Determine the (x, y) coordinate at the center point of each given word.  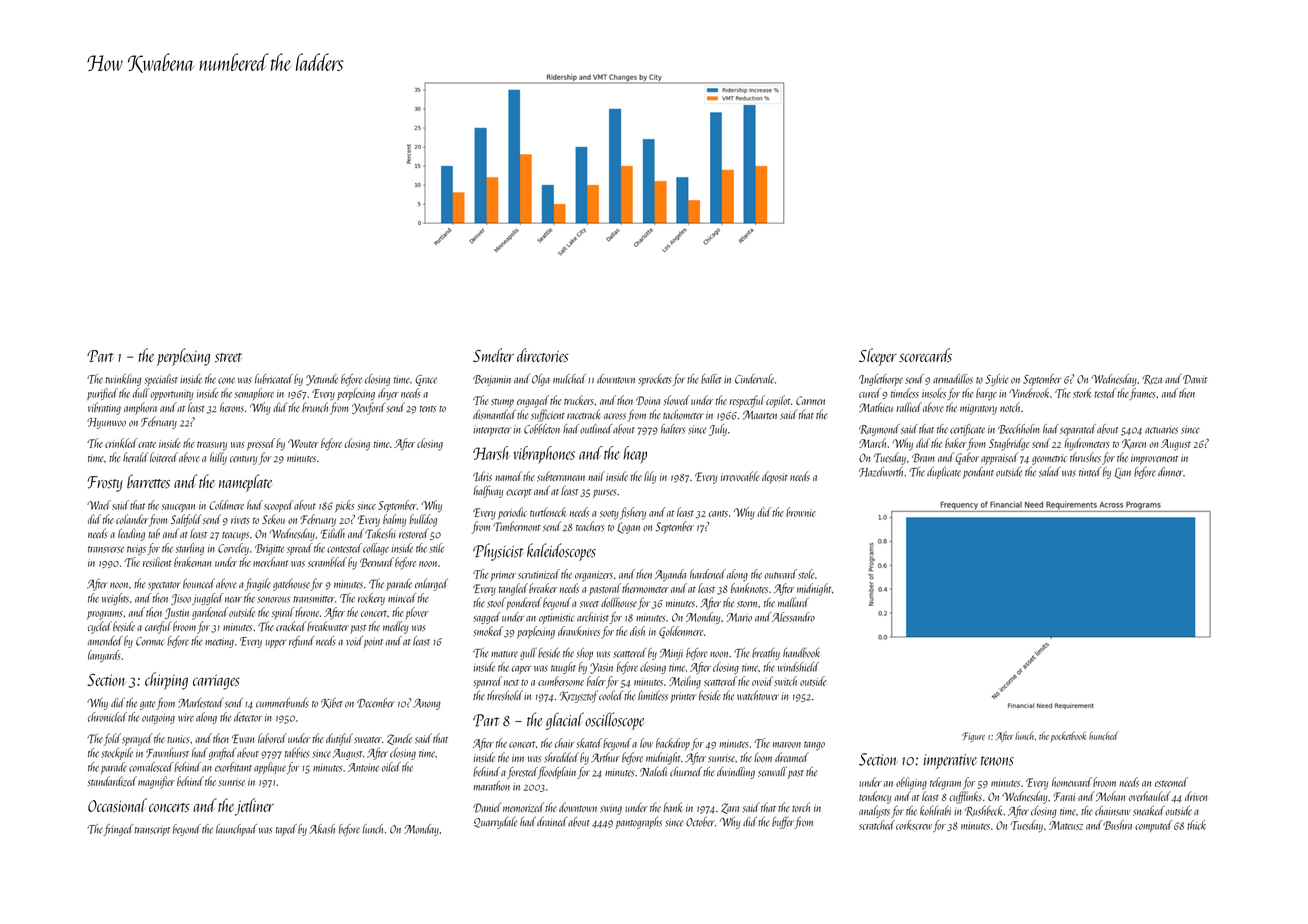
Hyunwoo (106, 423)
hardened (708, 574)
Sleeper (878, 357)
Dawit (1195, 379)
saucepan (178, 508)
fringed (118, 830)
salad (1049, 472)
